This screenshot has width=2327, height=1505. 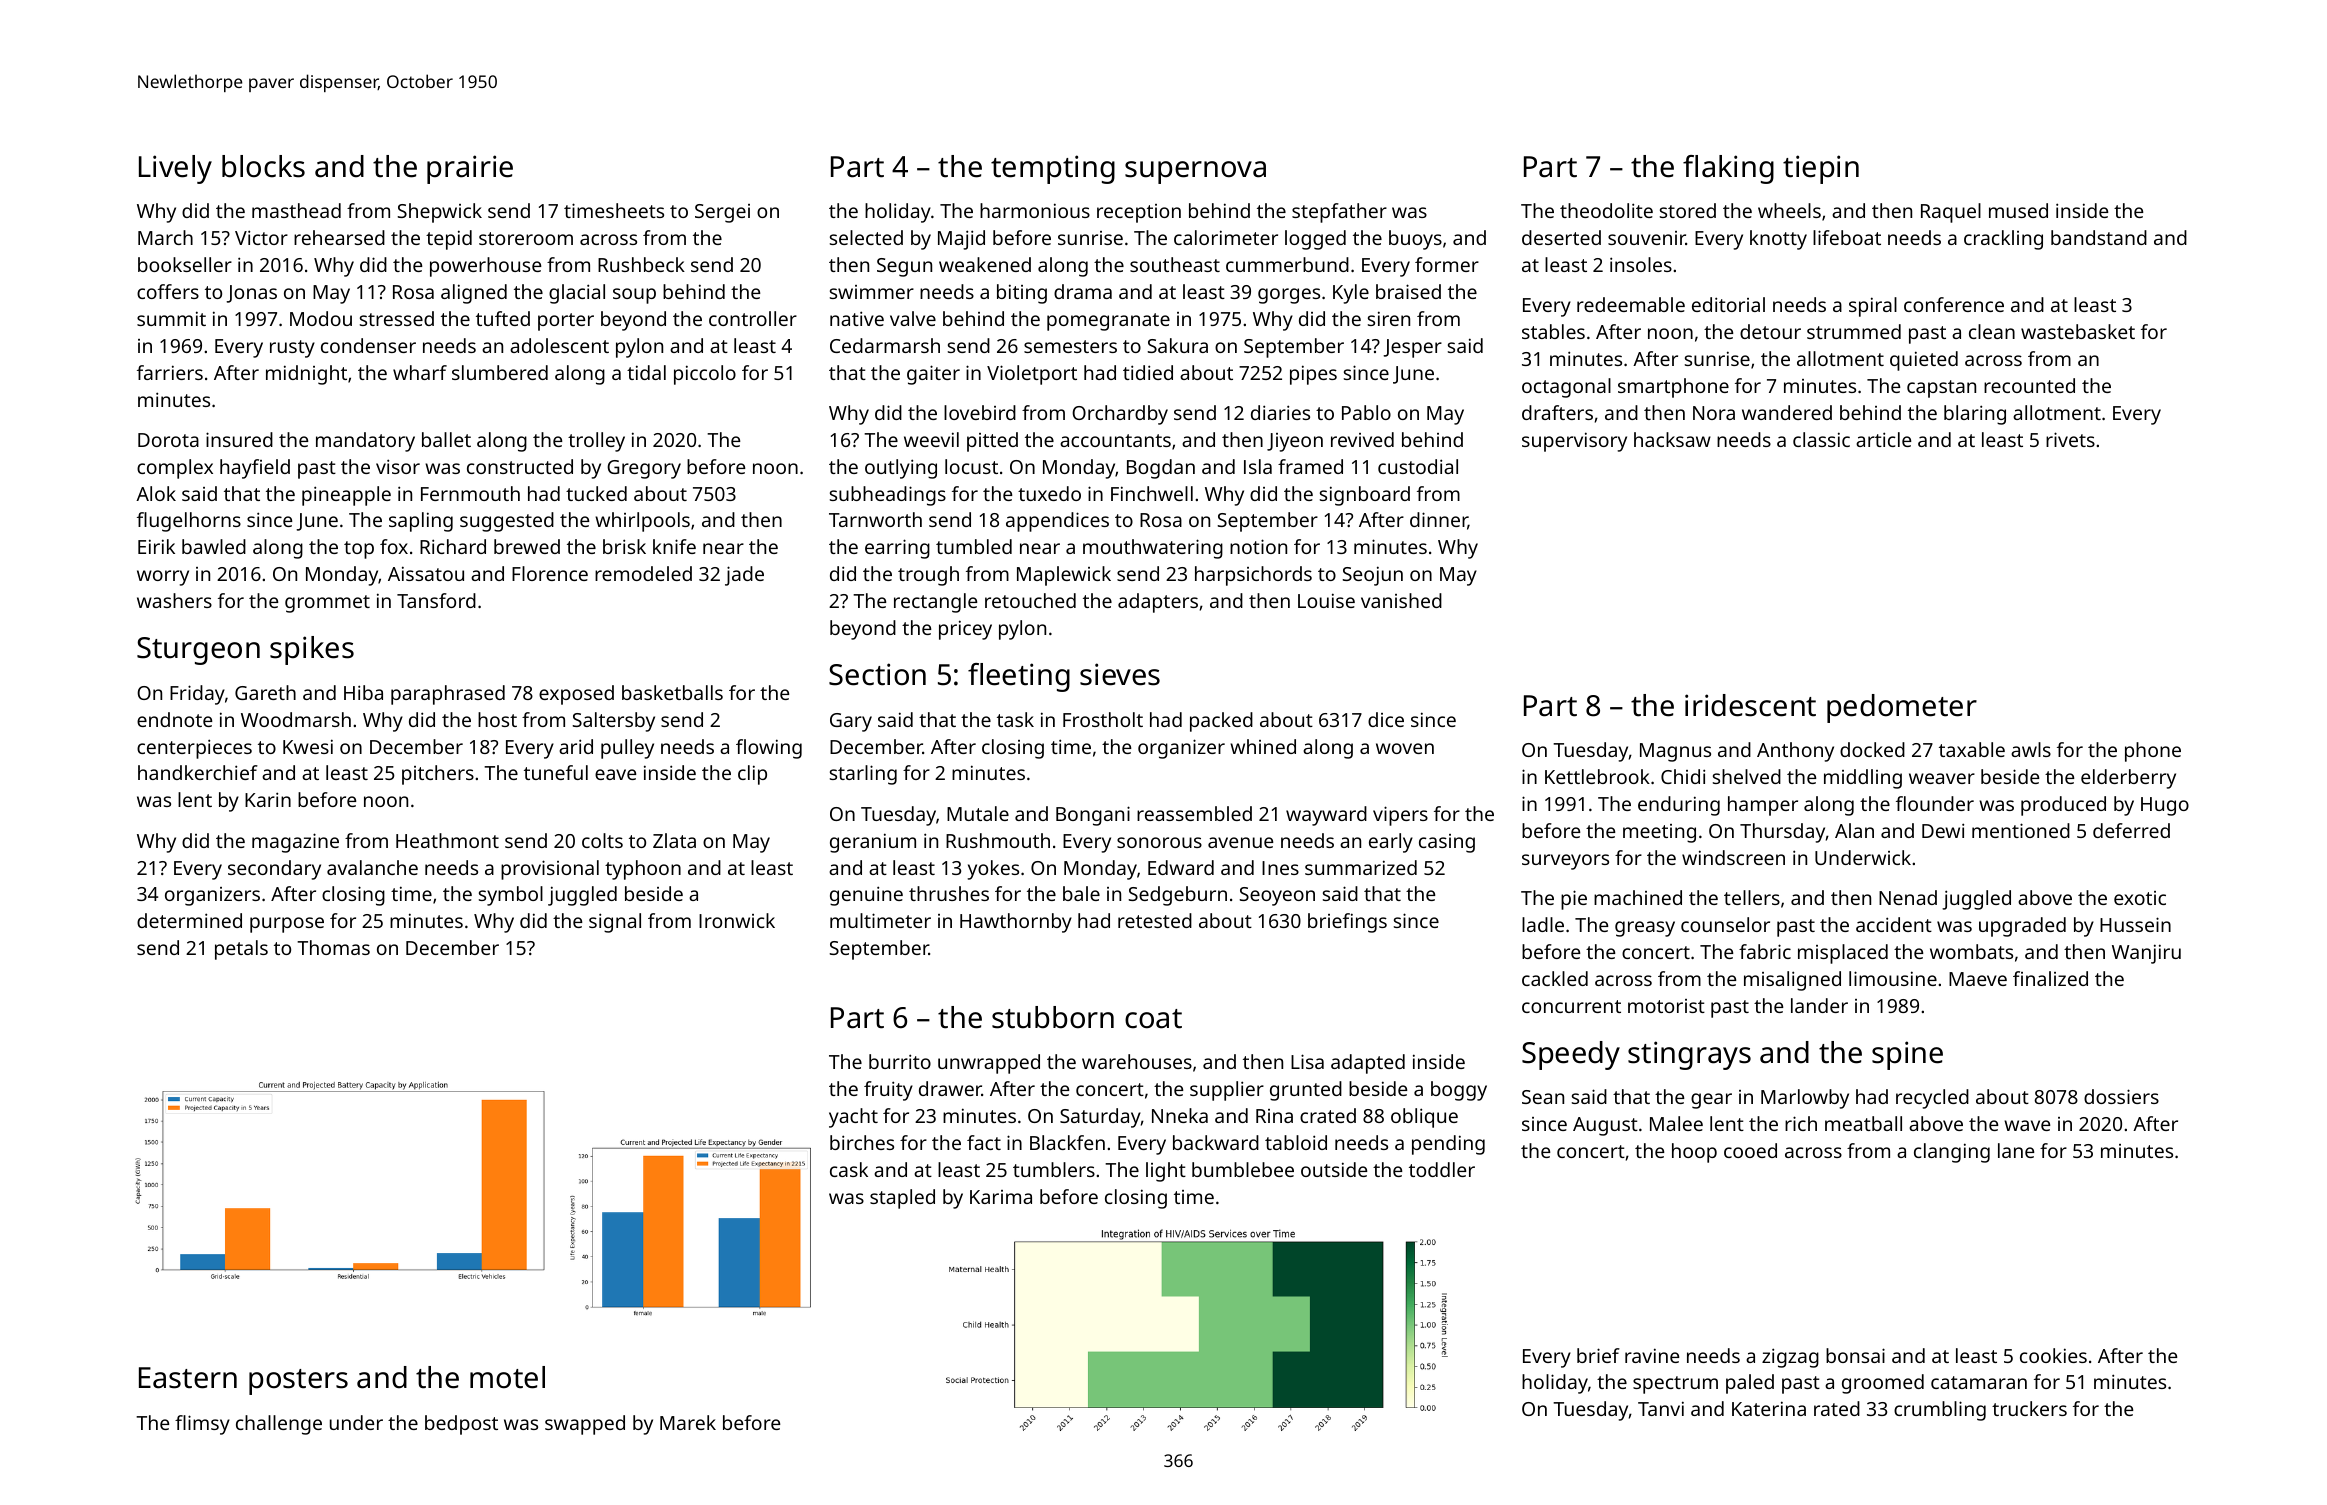 I want to click on purpose, so click(x=287, y=925).
